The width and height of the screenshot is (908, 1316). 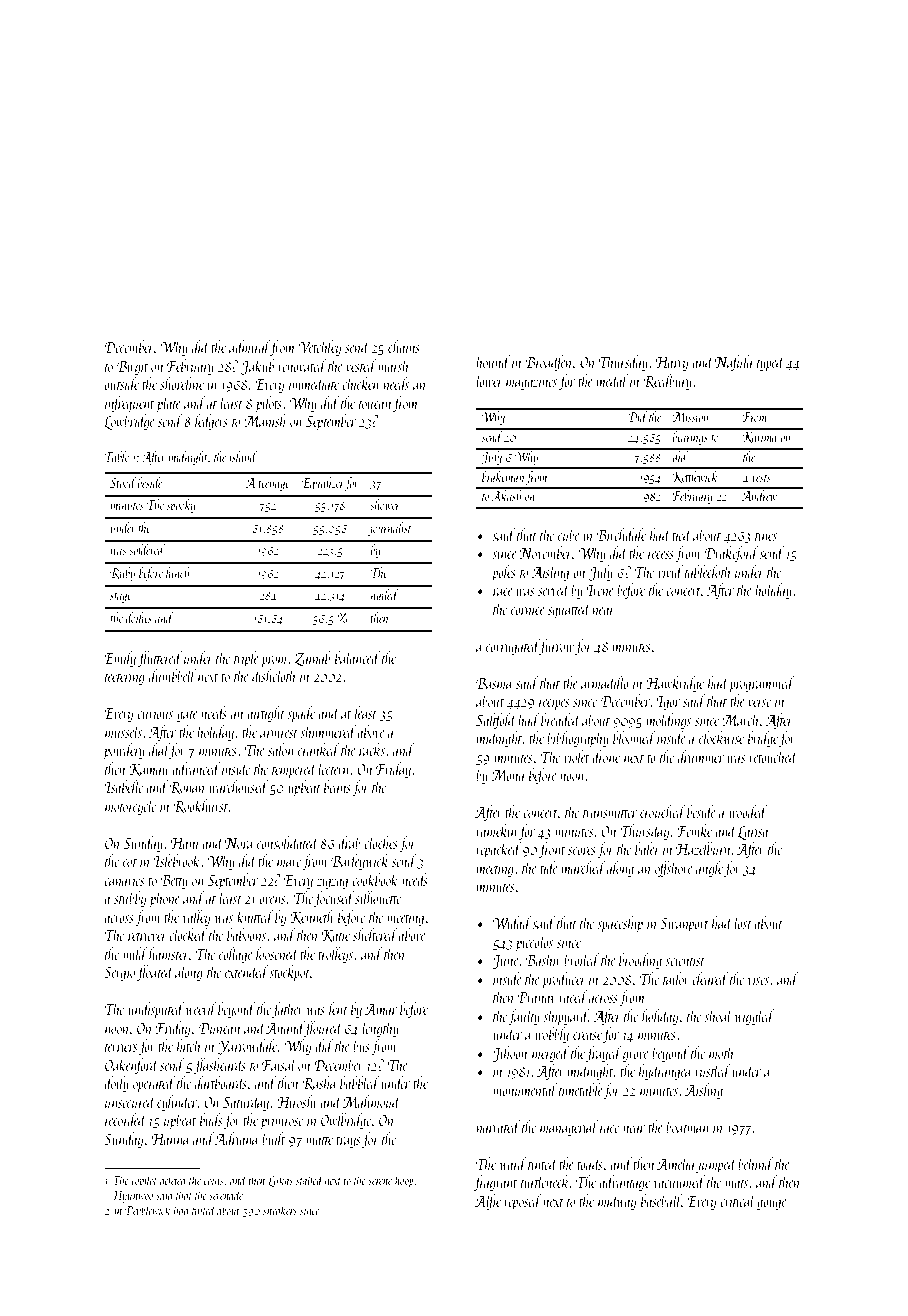 I want to click on Birgit, so click(x=132, y=368).
